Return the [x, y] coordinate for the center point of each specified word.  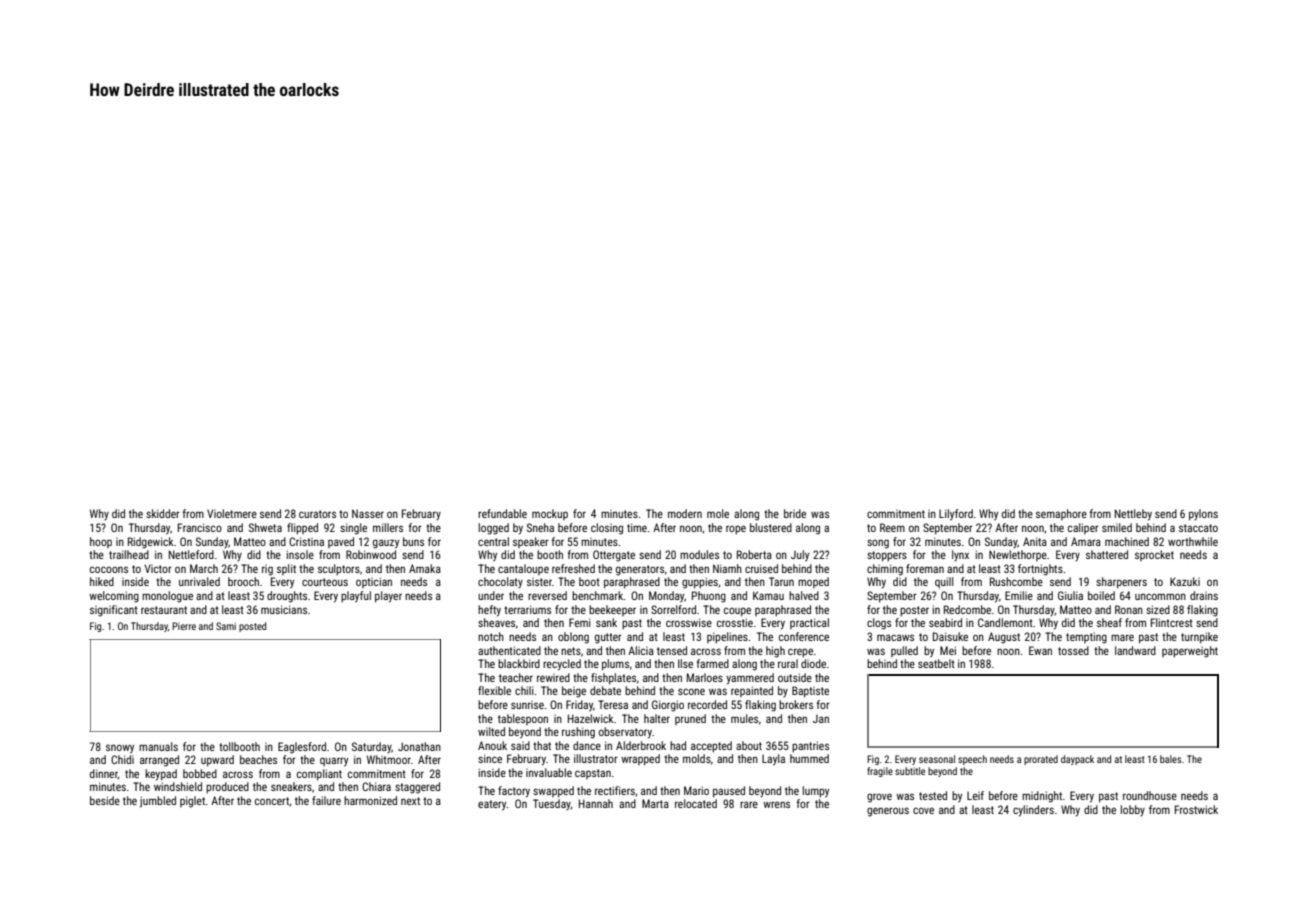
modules [699, 554]
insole [300, 554]
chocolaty [500, 582]
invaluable [549, 772]
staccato [1198, 528]
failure [326, 800]
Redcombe [967, 609]
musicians [284, 609]
